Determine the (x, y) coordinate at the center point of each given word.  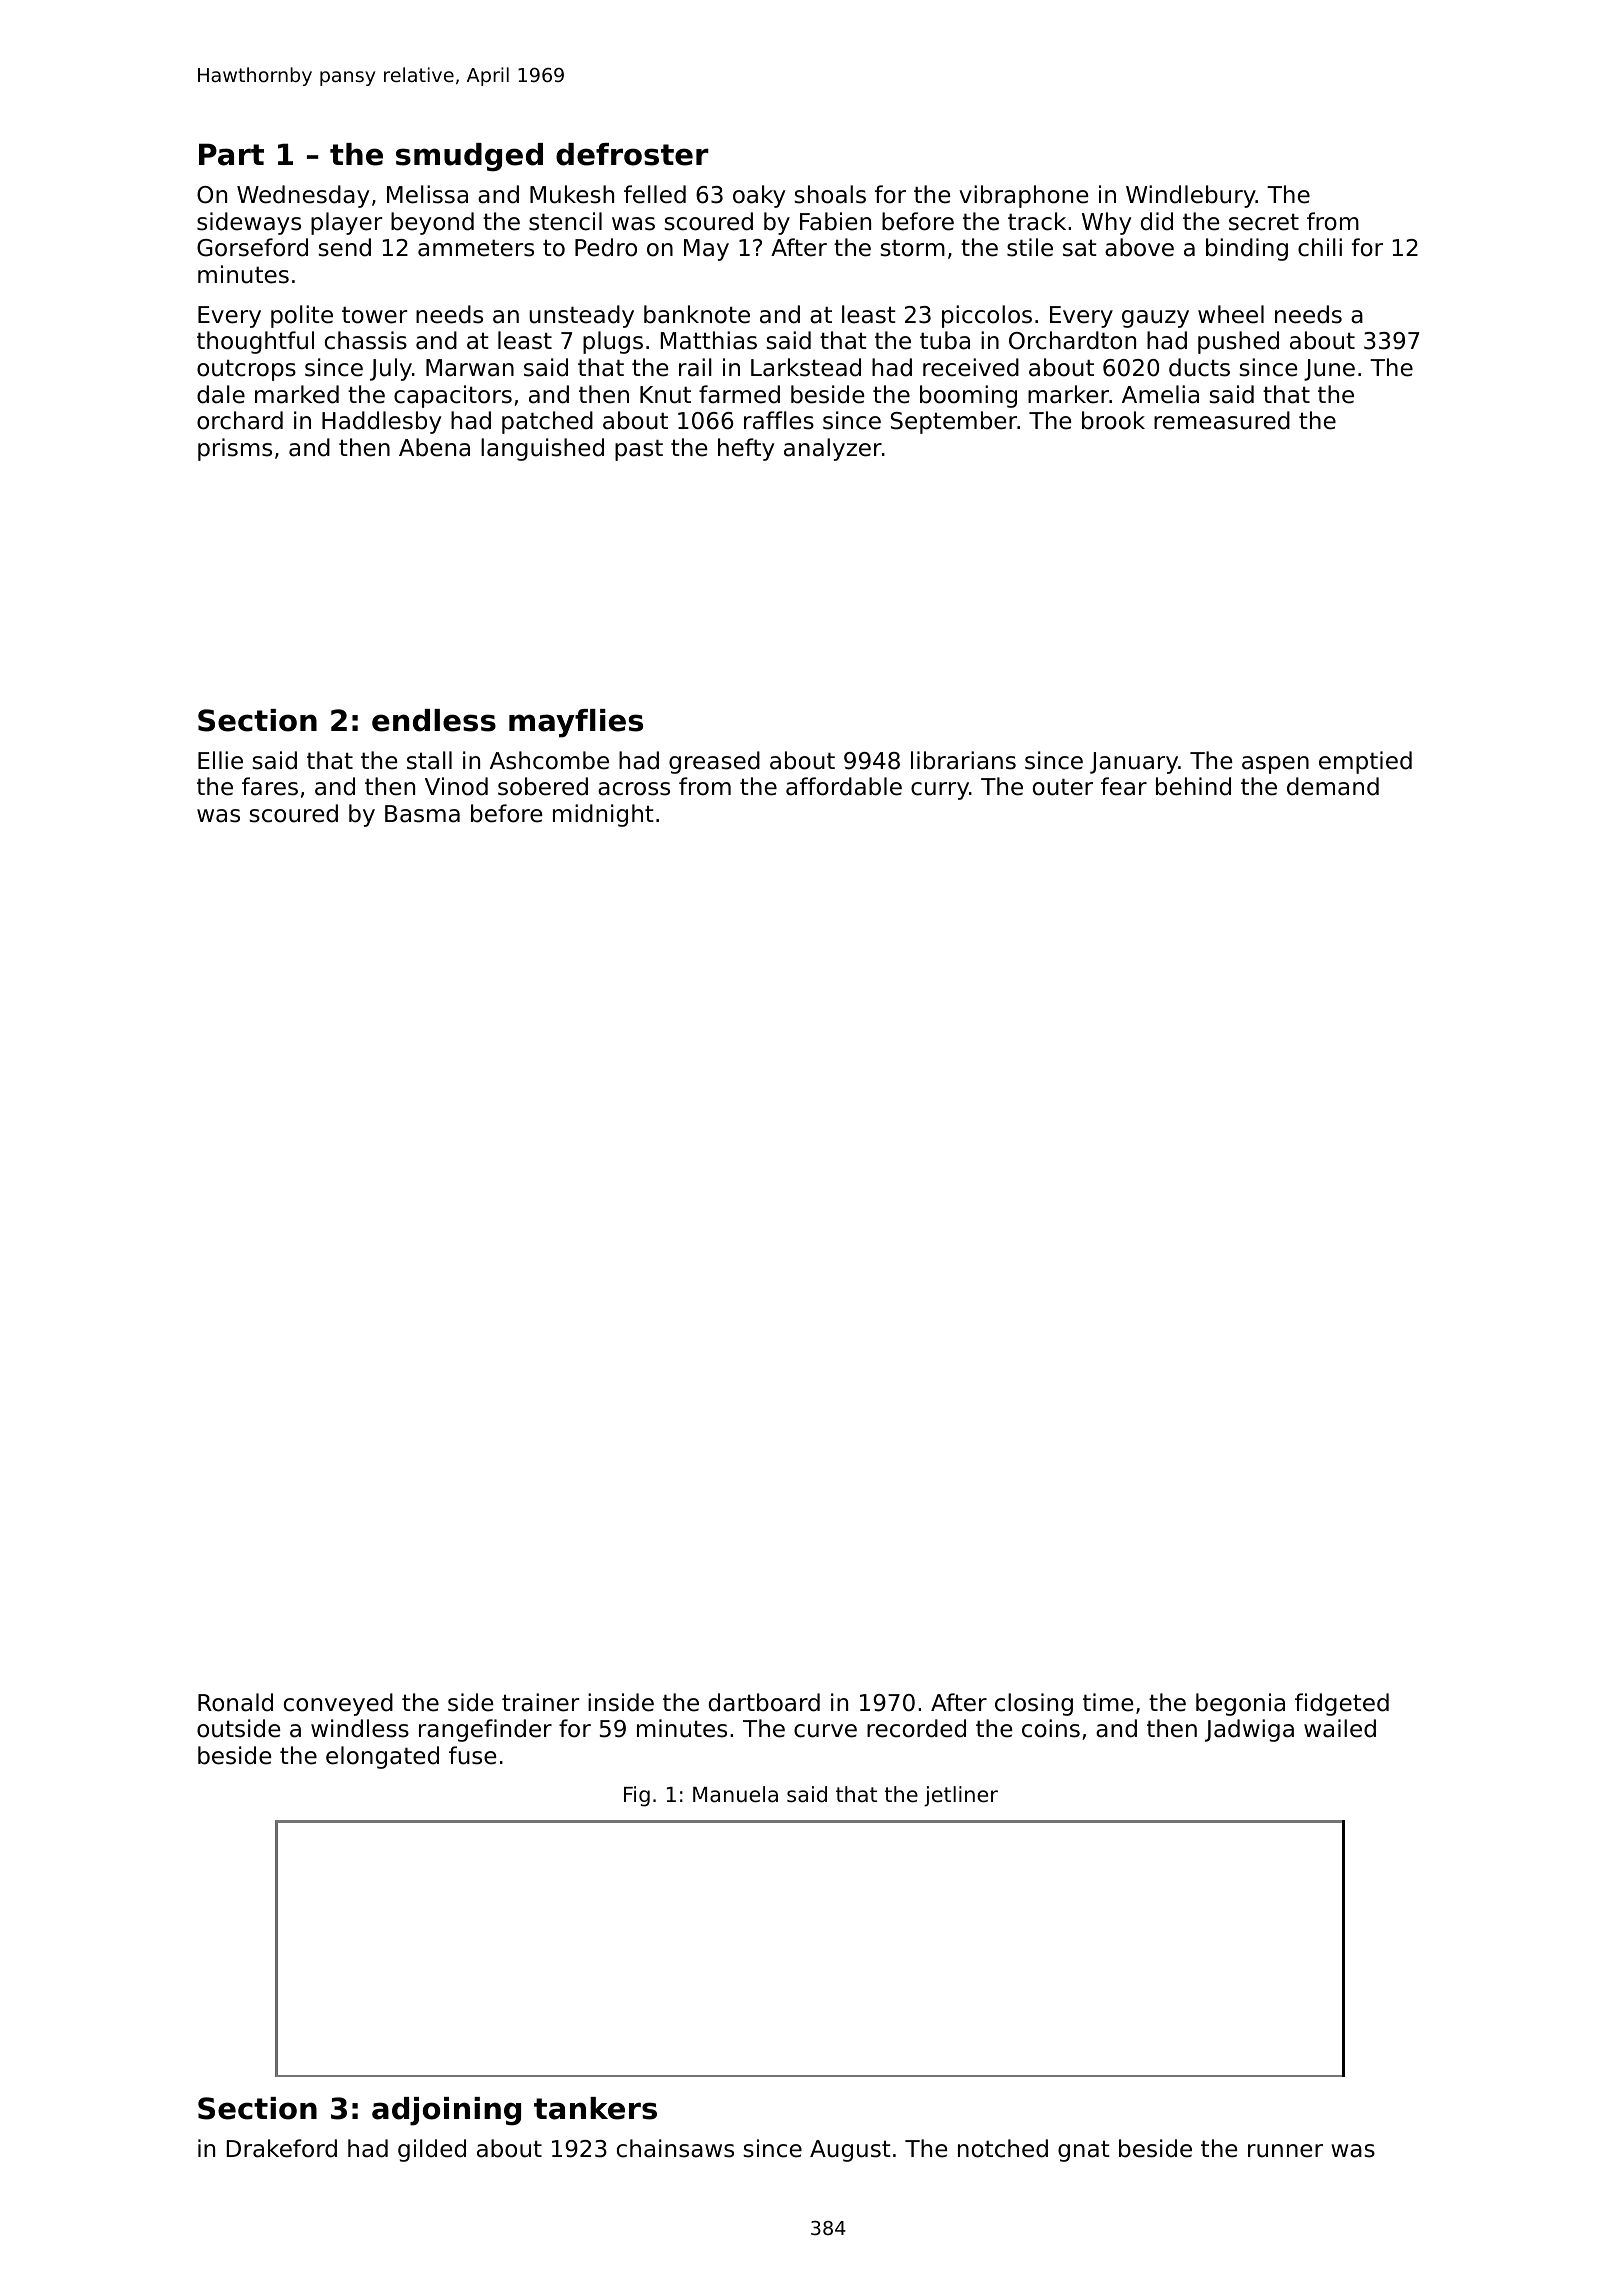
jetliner (961, 1796)
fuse (472, 1755)
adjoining (446, 2111)
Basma (422, 814)
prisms (235, 449)
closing (1034, 1704)
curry (940, 791)
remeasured (1222, 420)
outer (1063, 787)
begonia (1240, 1704)
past (639, 450)
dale (221, 394)
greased (714, 762)
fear (1124, 786)
